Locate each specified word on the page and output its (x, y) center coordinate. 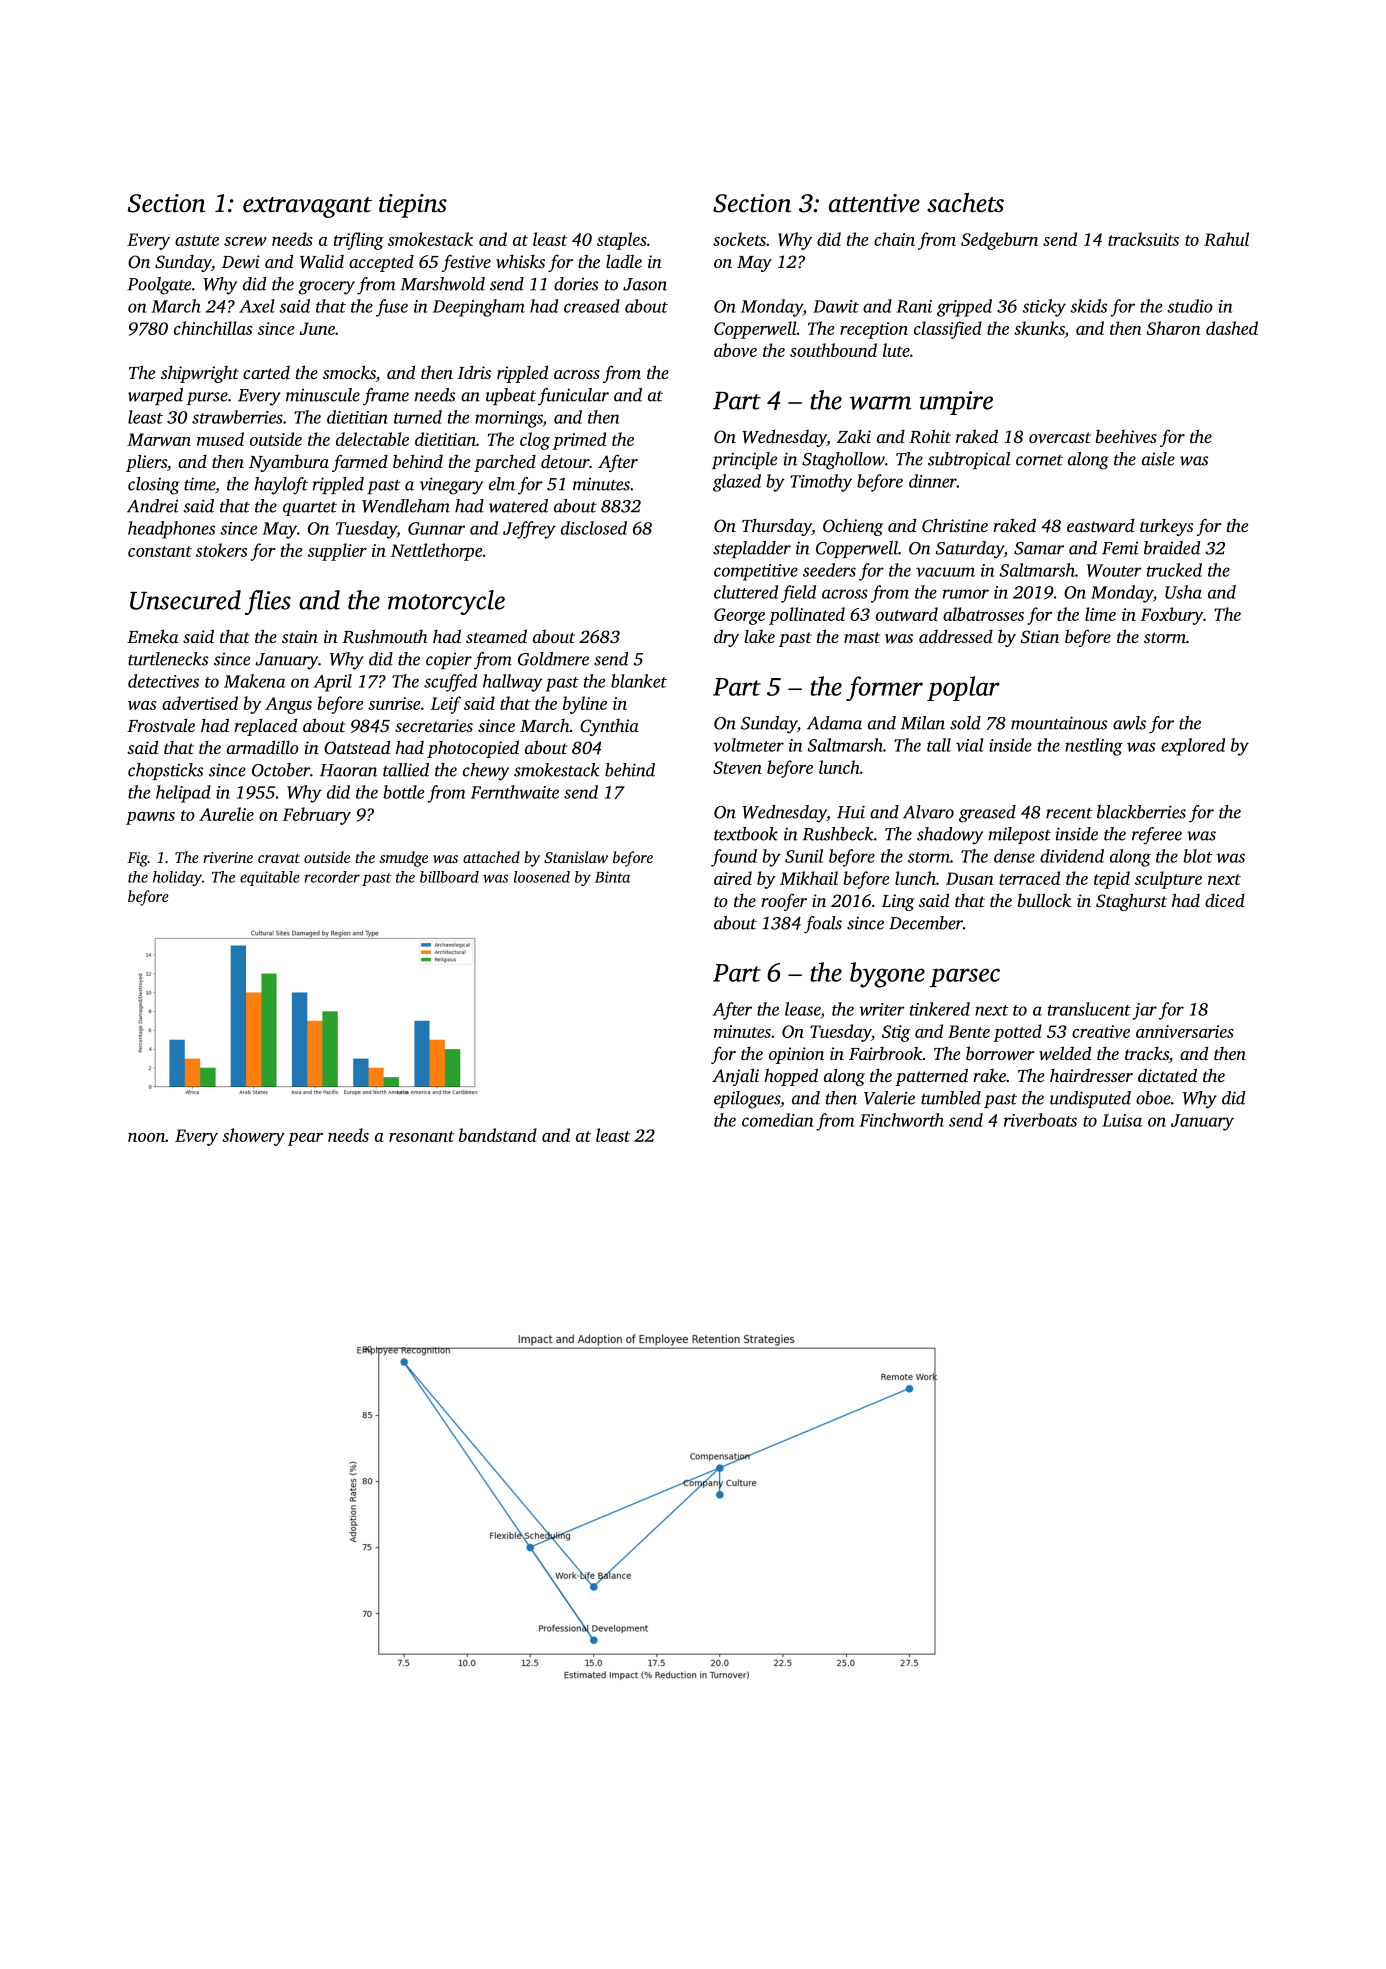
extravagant (307, 207)
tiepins (413, 206)
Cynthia (609, 727)
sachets (965, 203)
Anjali (735, 1077)
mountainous (1059, 723)
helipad (183, 794)
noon (146, 1137)
